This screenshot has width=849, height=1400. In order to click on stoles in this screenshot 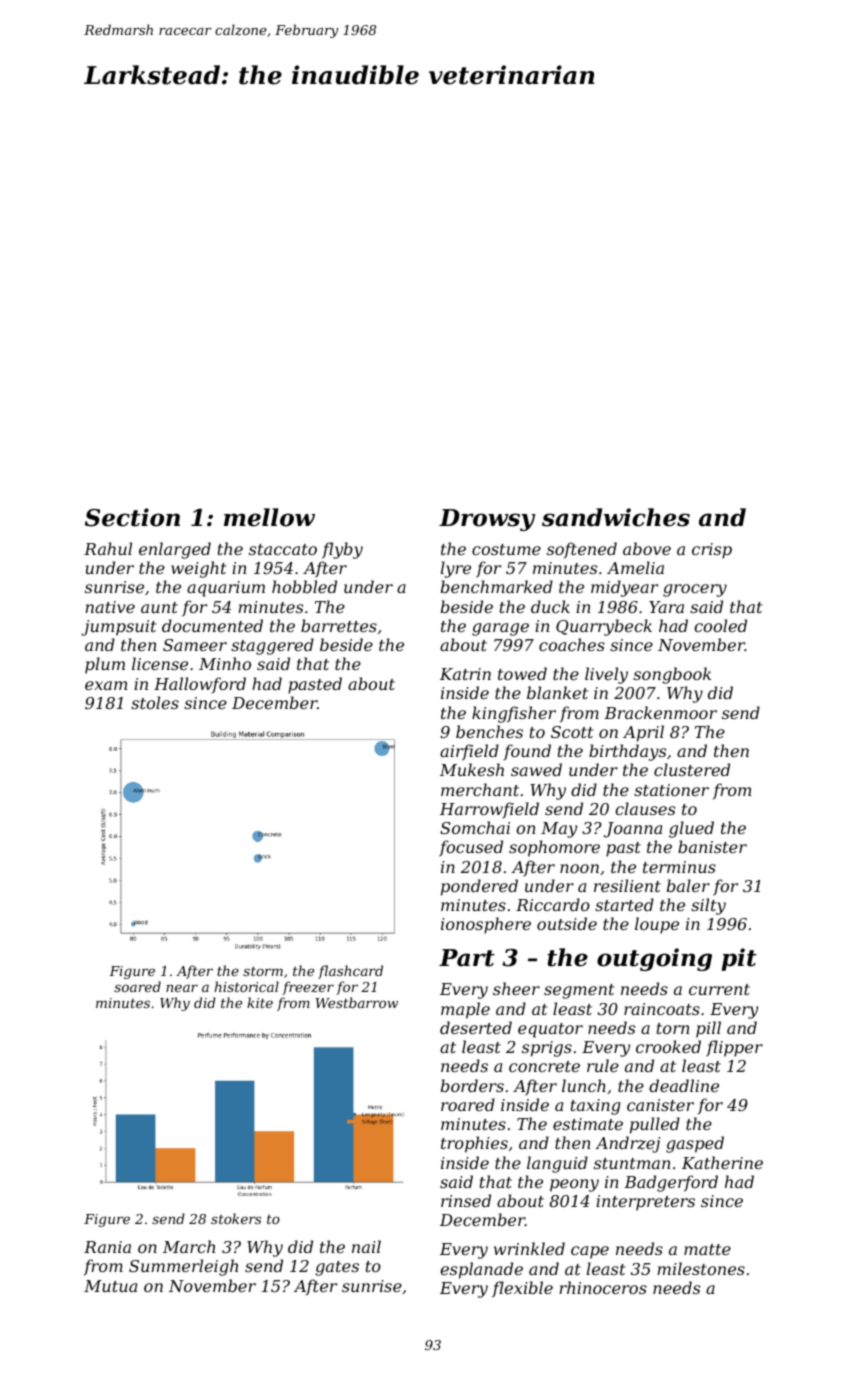, I will do `click(155, 702)`.
